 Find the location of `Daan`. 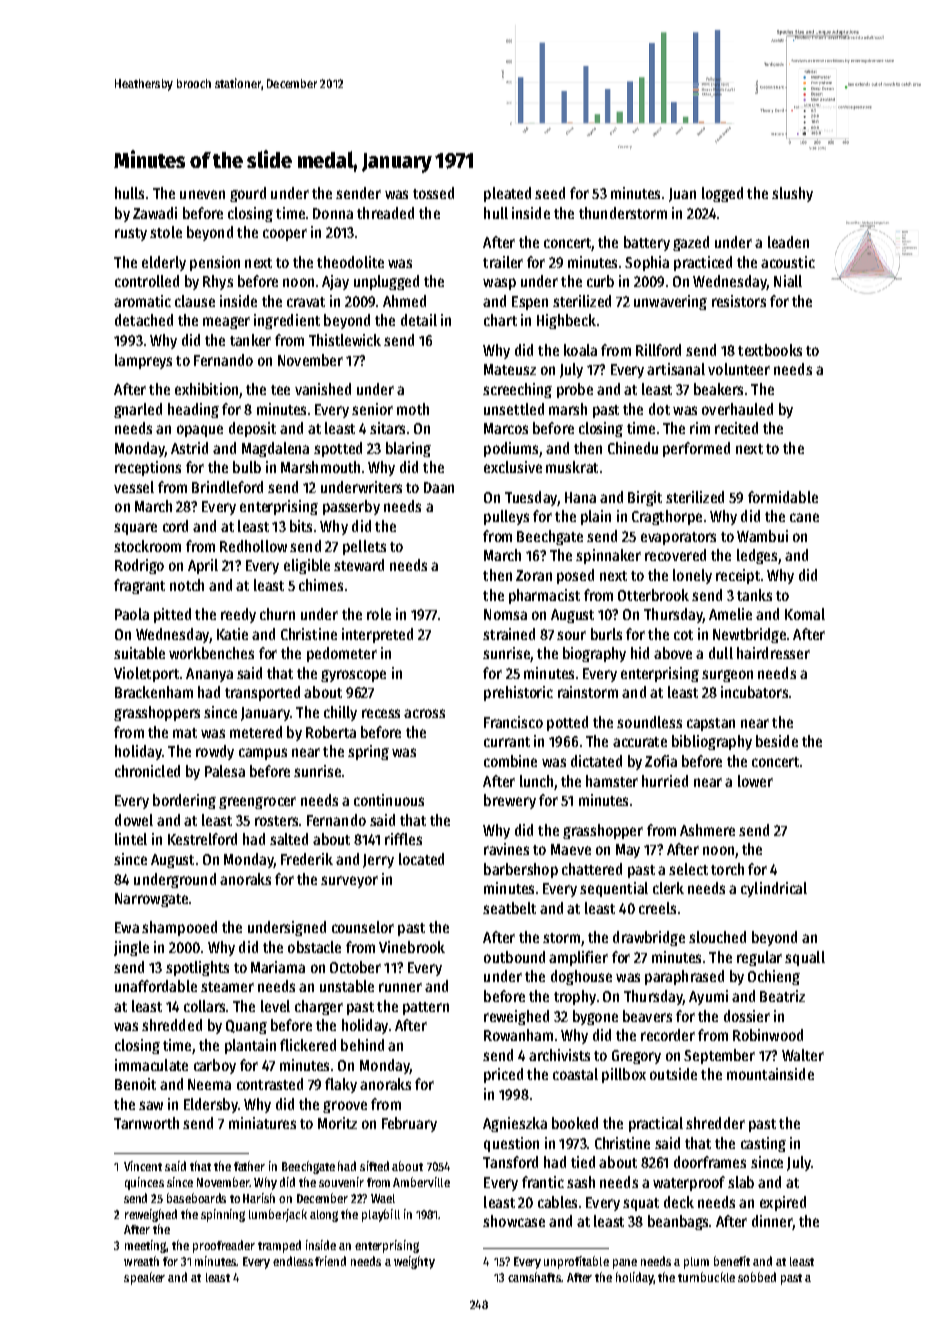

Daan is located at coordinates (439, 487).
